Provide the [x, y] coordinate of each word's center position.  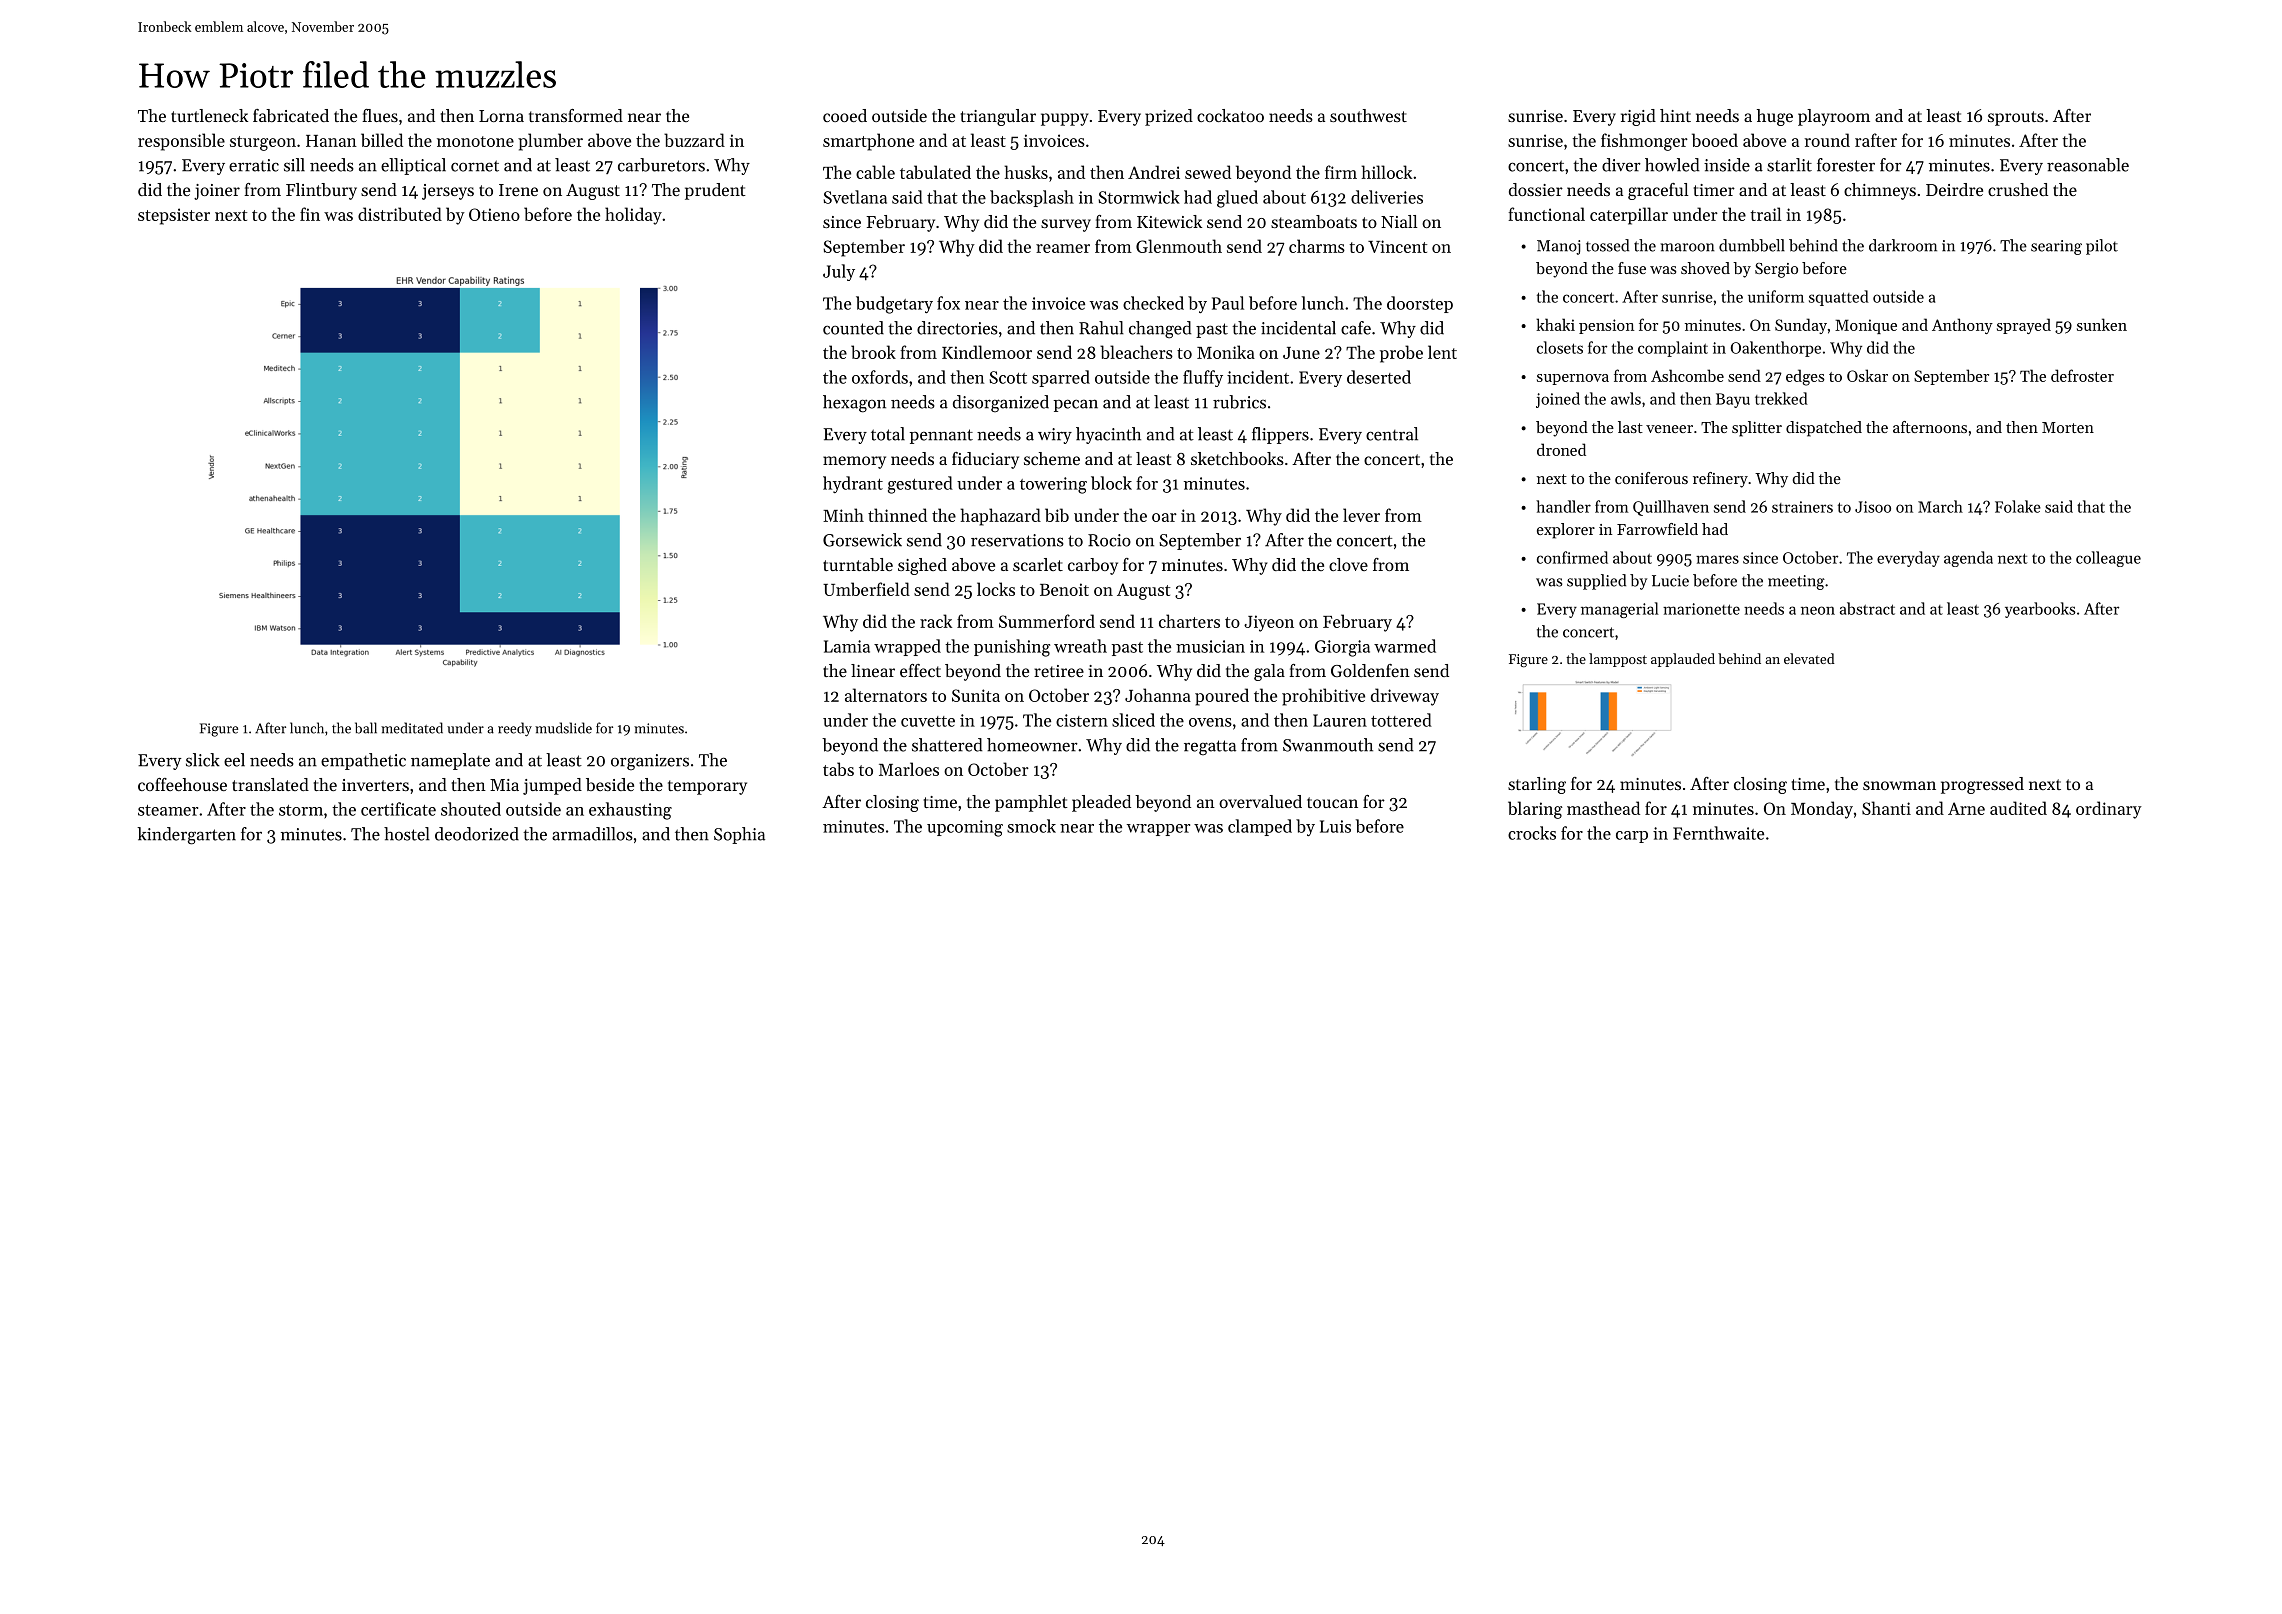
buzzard [694, 140]
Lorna [501, 116]
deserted [1379, 377]
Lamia [847, 646]
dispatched [1824, 429]
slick [203, 760]
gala [1269, 672]
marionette [1701, 609]
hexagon [854, 404]
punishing [1012, 648]
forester [1846, 165]
